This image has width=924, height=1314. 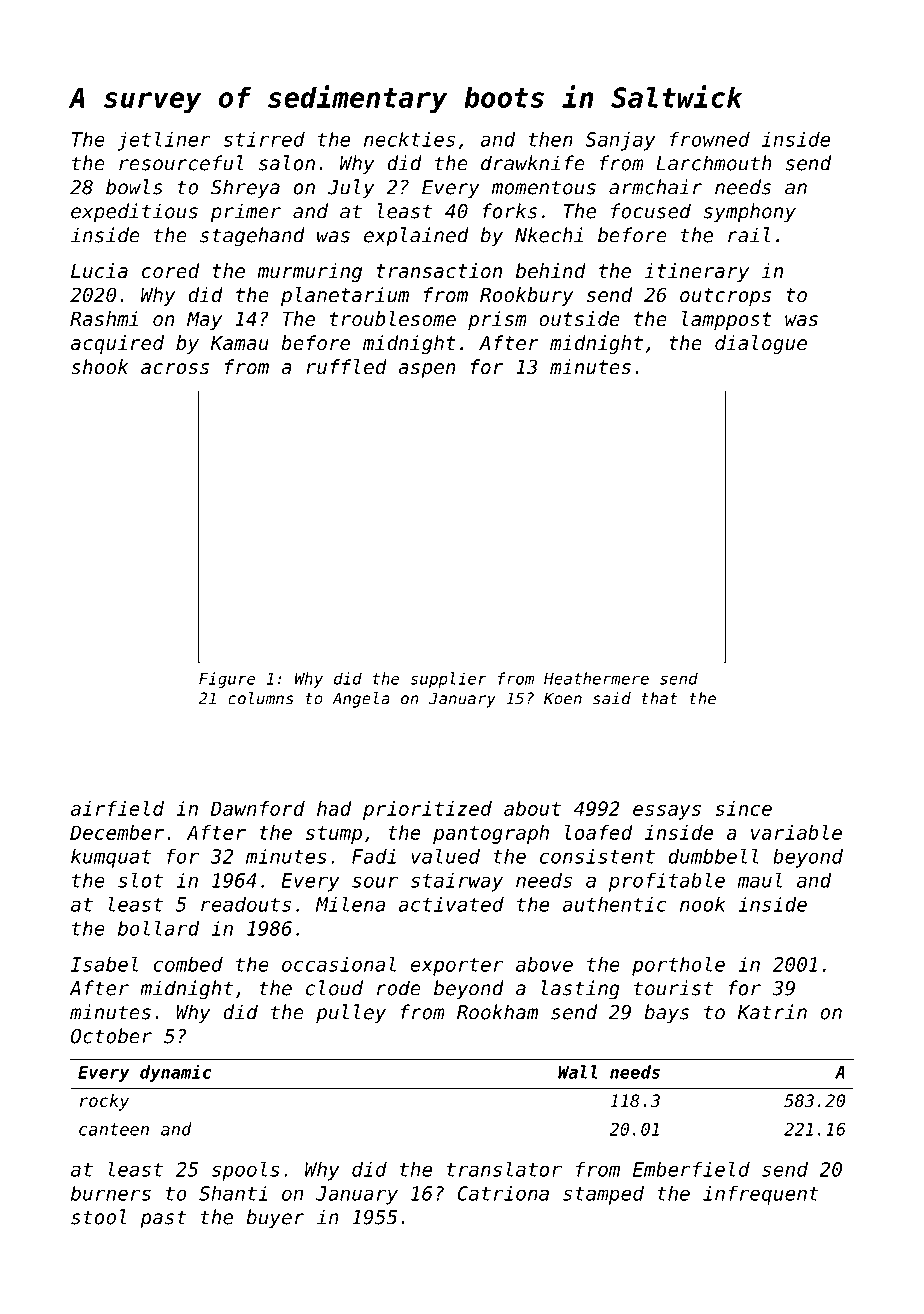 I want to click on October, so click(x=111, y=1036).
